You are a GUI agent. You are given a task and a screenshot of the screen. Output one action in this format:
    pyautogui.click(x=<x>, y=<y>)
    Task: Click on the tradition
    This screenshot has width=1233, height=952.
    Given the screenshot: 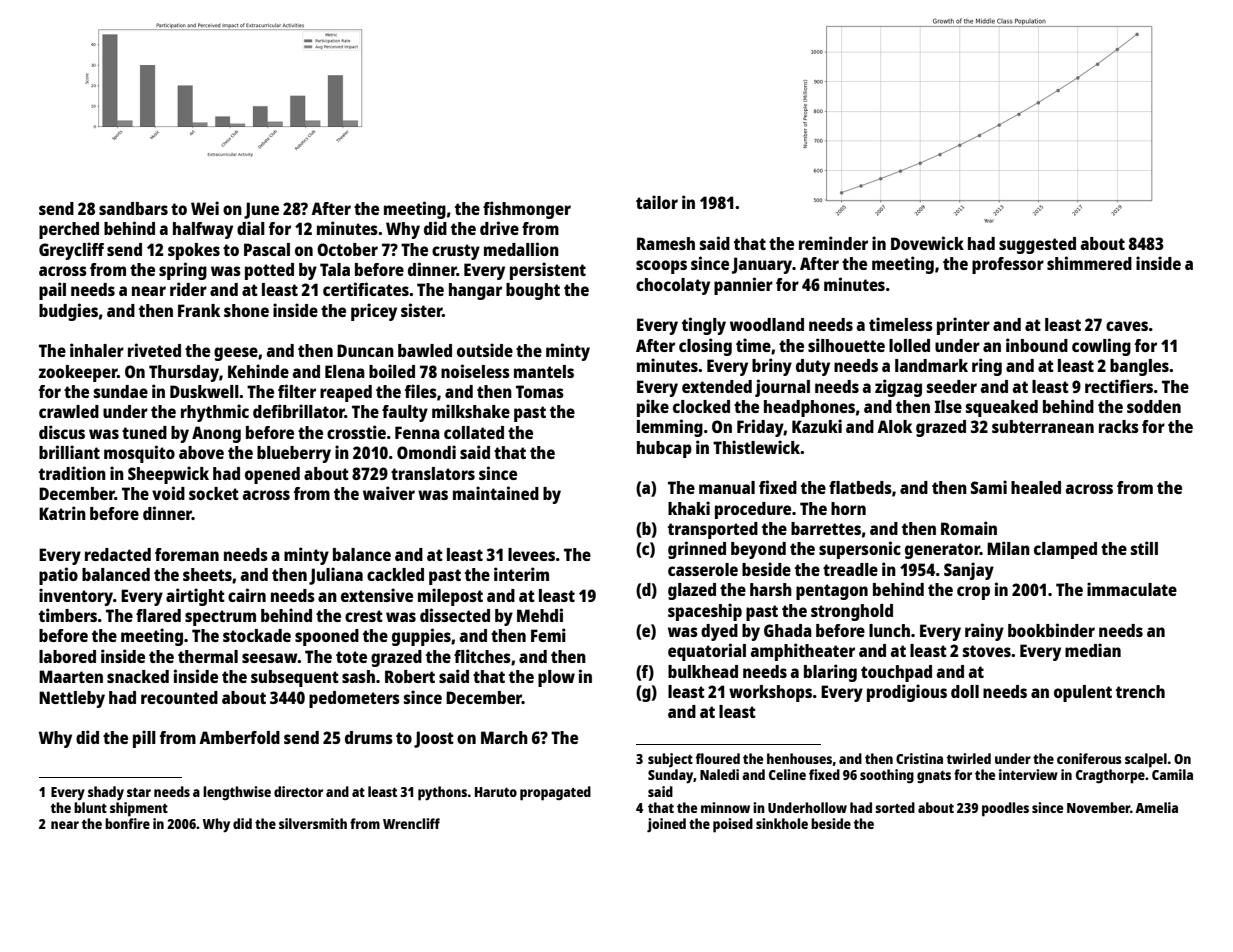 What is the action you would take?
    pyautogui.click(x=72, y=473)
